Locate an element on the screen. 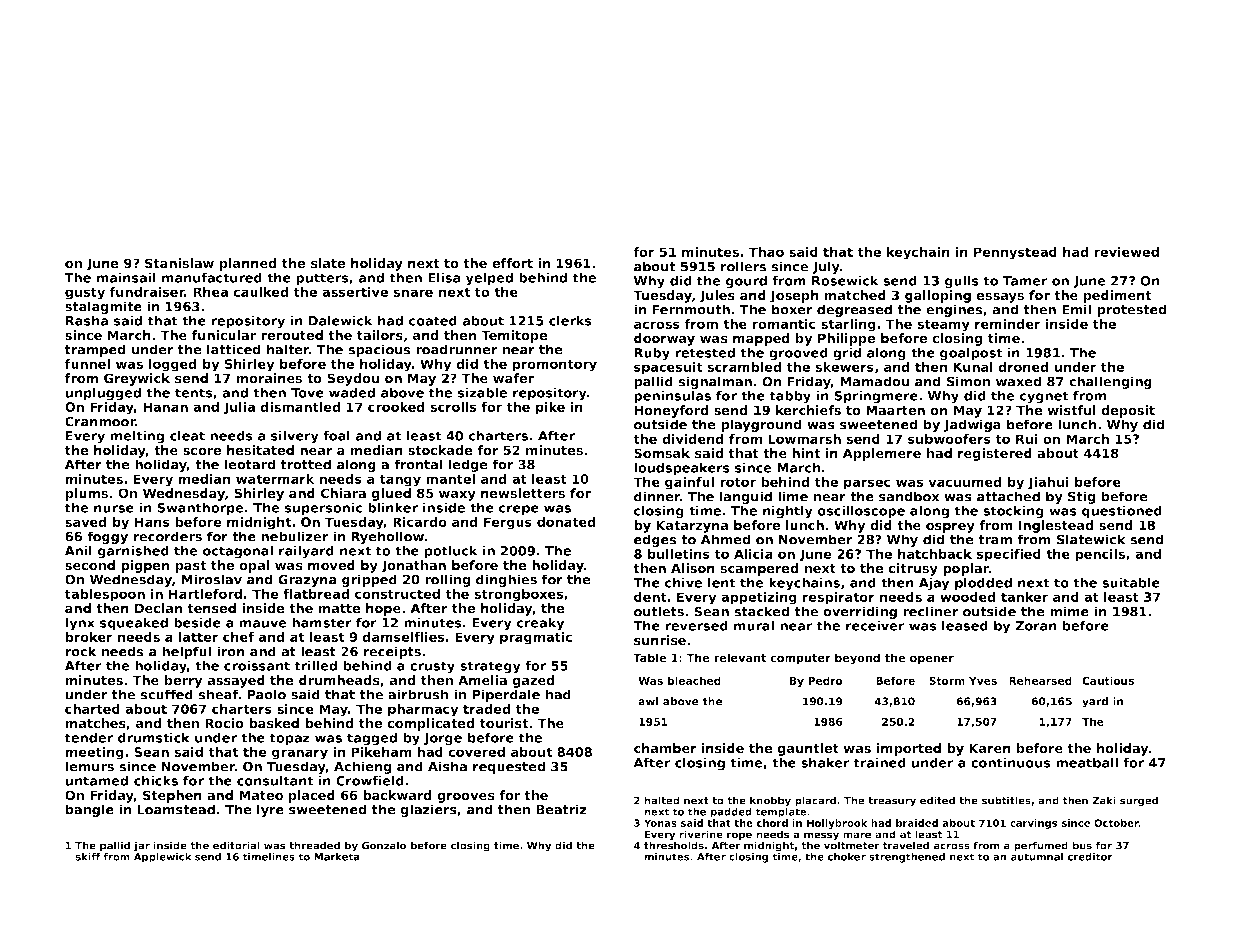 Image resolution: width=1233 pixels, height=952 pixels. thresholds is located at coordinates (674, 845).
